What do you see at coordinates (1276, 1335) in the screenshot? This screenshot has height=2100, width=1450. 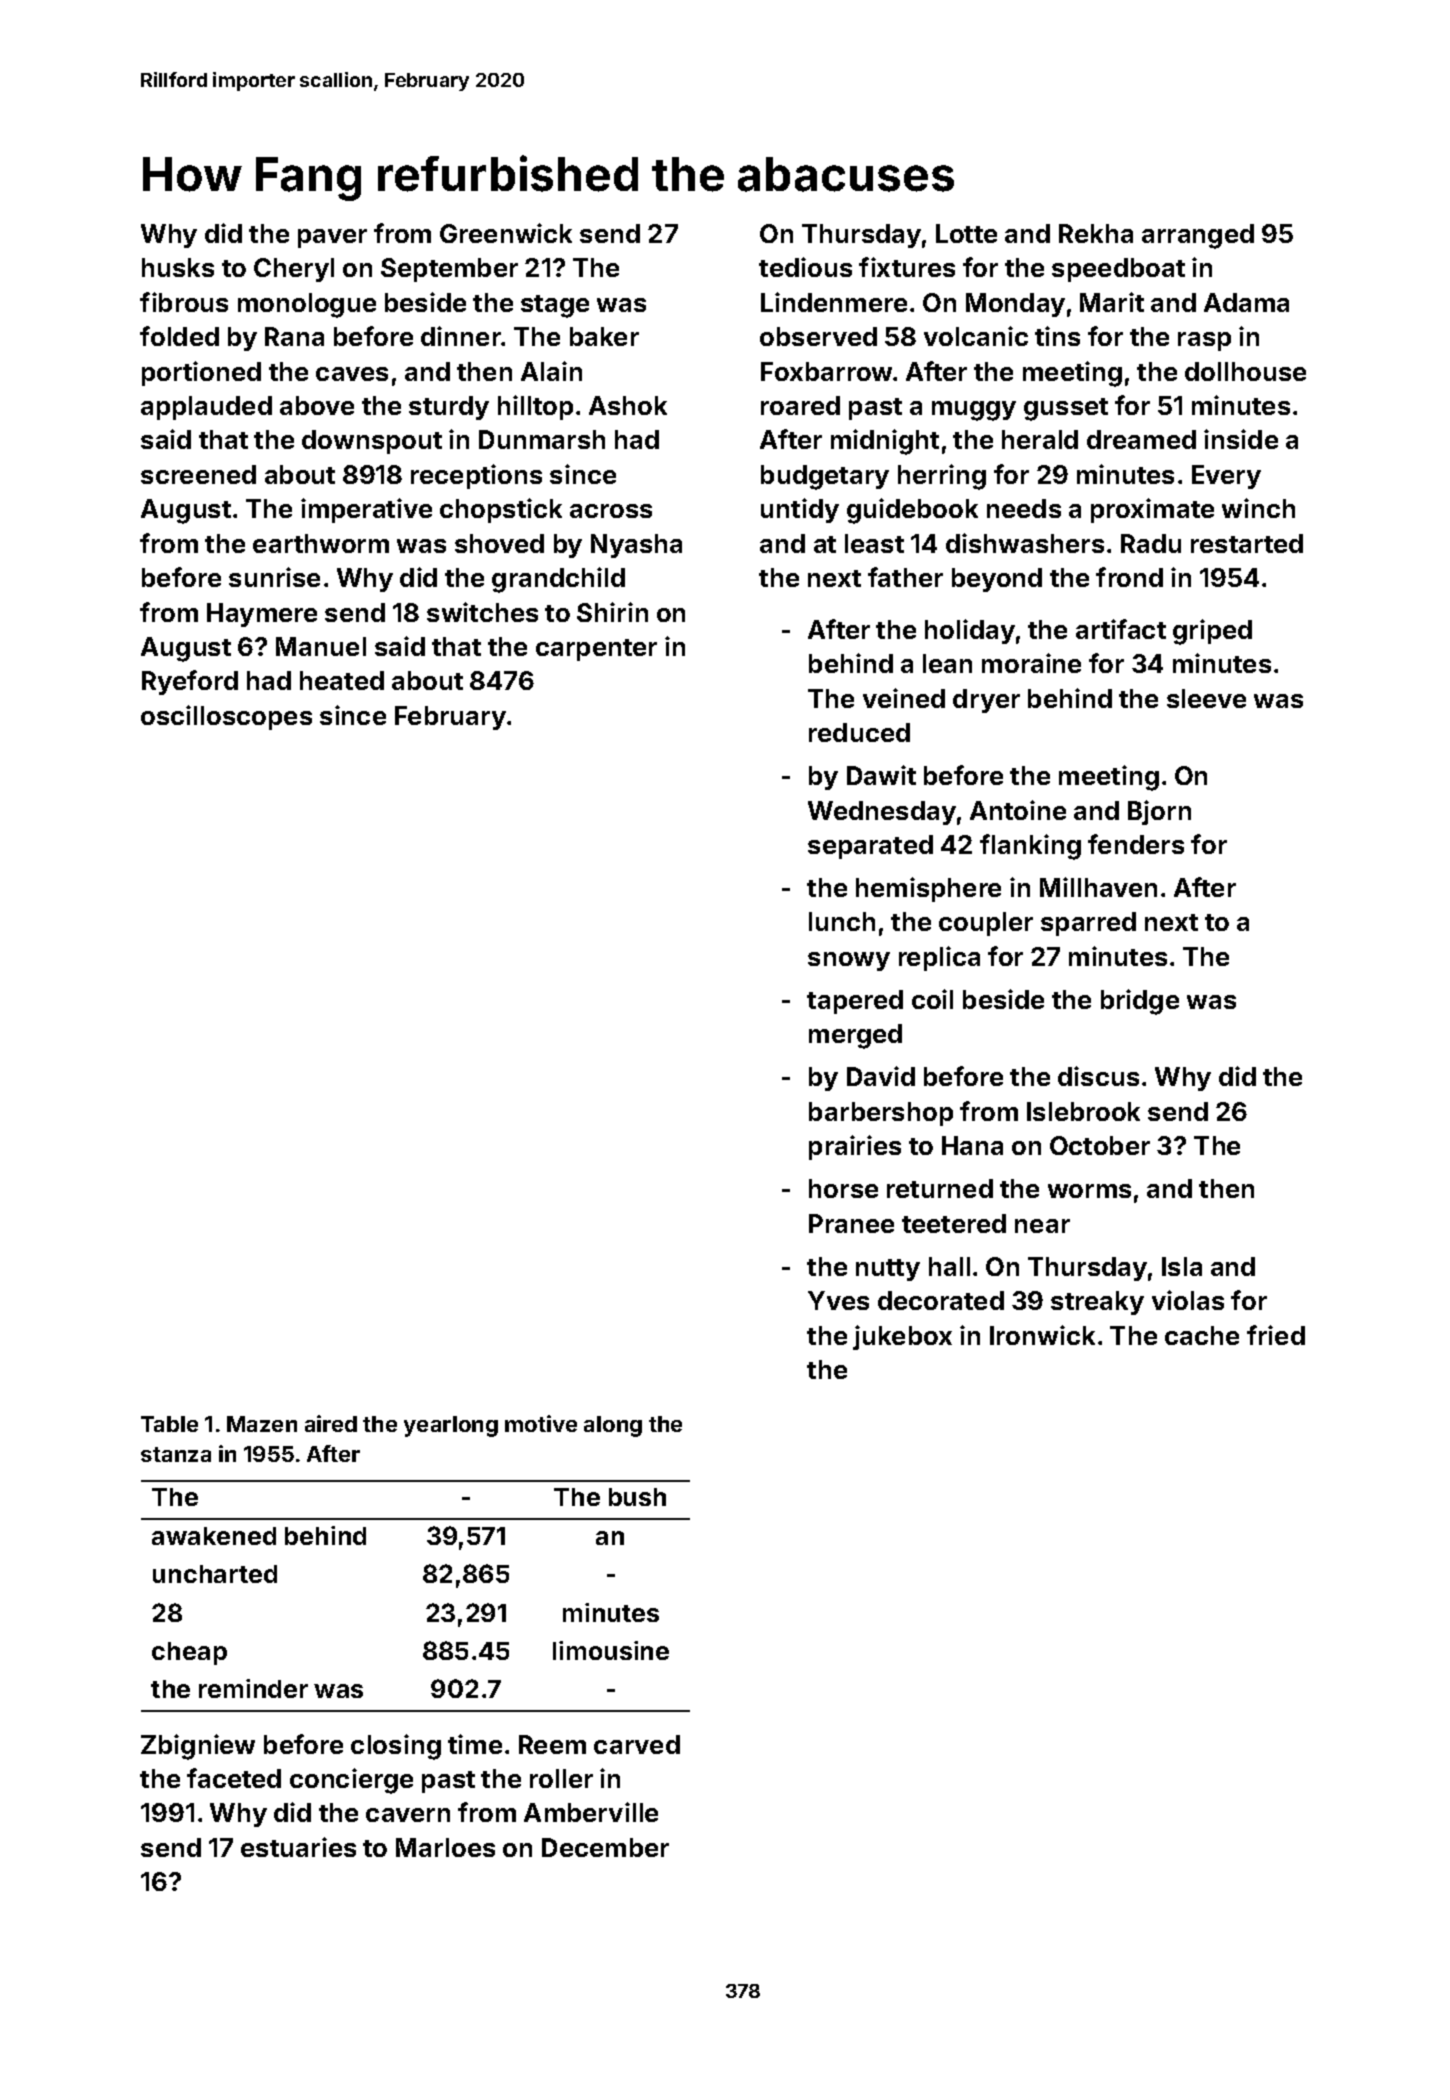 I see `fried` at bounding box center [1276, 1335].
